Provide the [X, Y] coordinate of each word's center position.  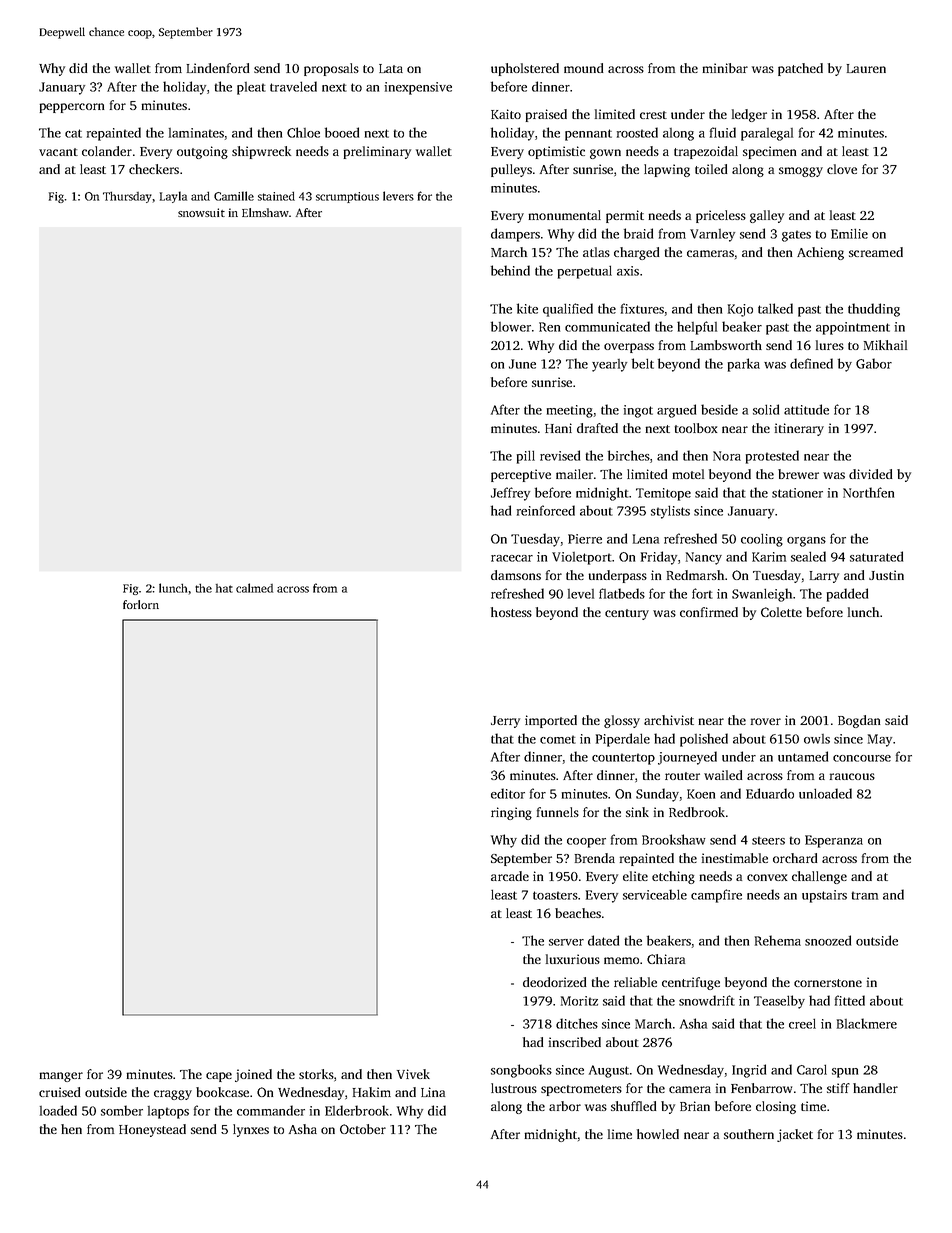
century [627, 614]
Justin [886, 575]
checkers [154, 169]
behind [510, 270]
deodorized [554, 982]
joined [253, 1075]
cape [219, 1077]
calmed [254, 588]
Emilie [849, 233]
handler [875, 1088]
